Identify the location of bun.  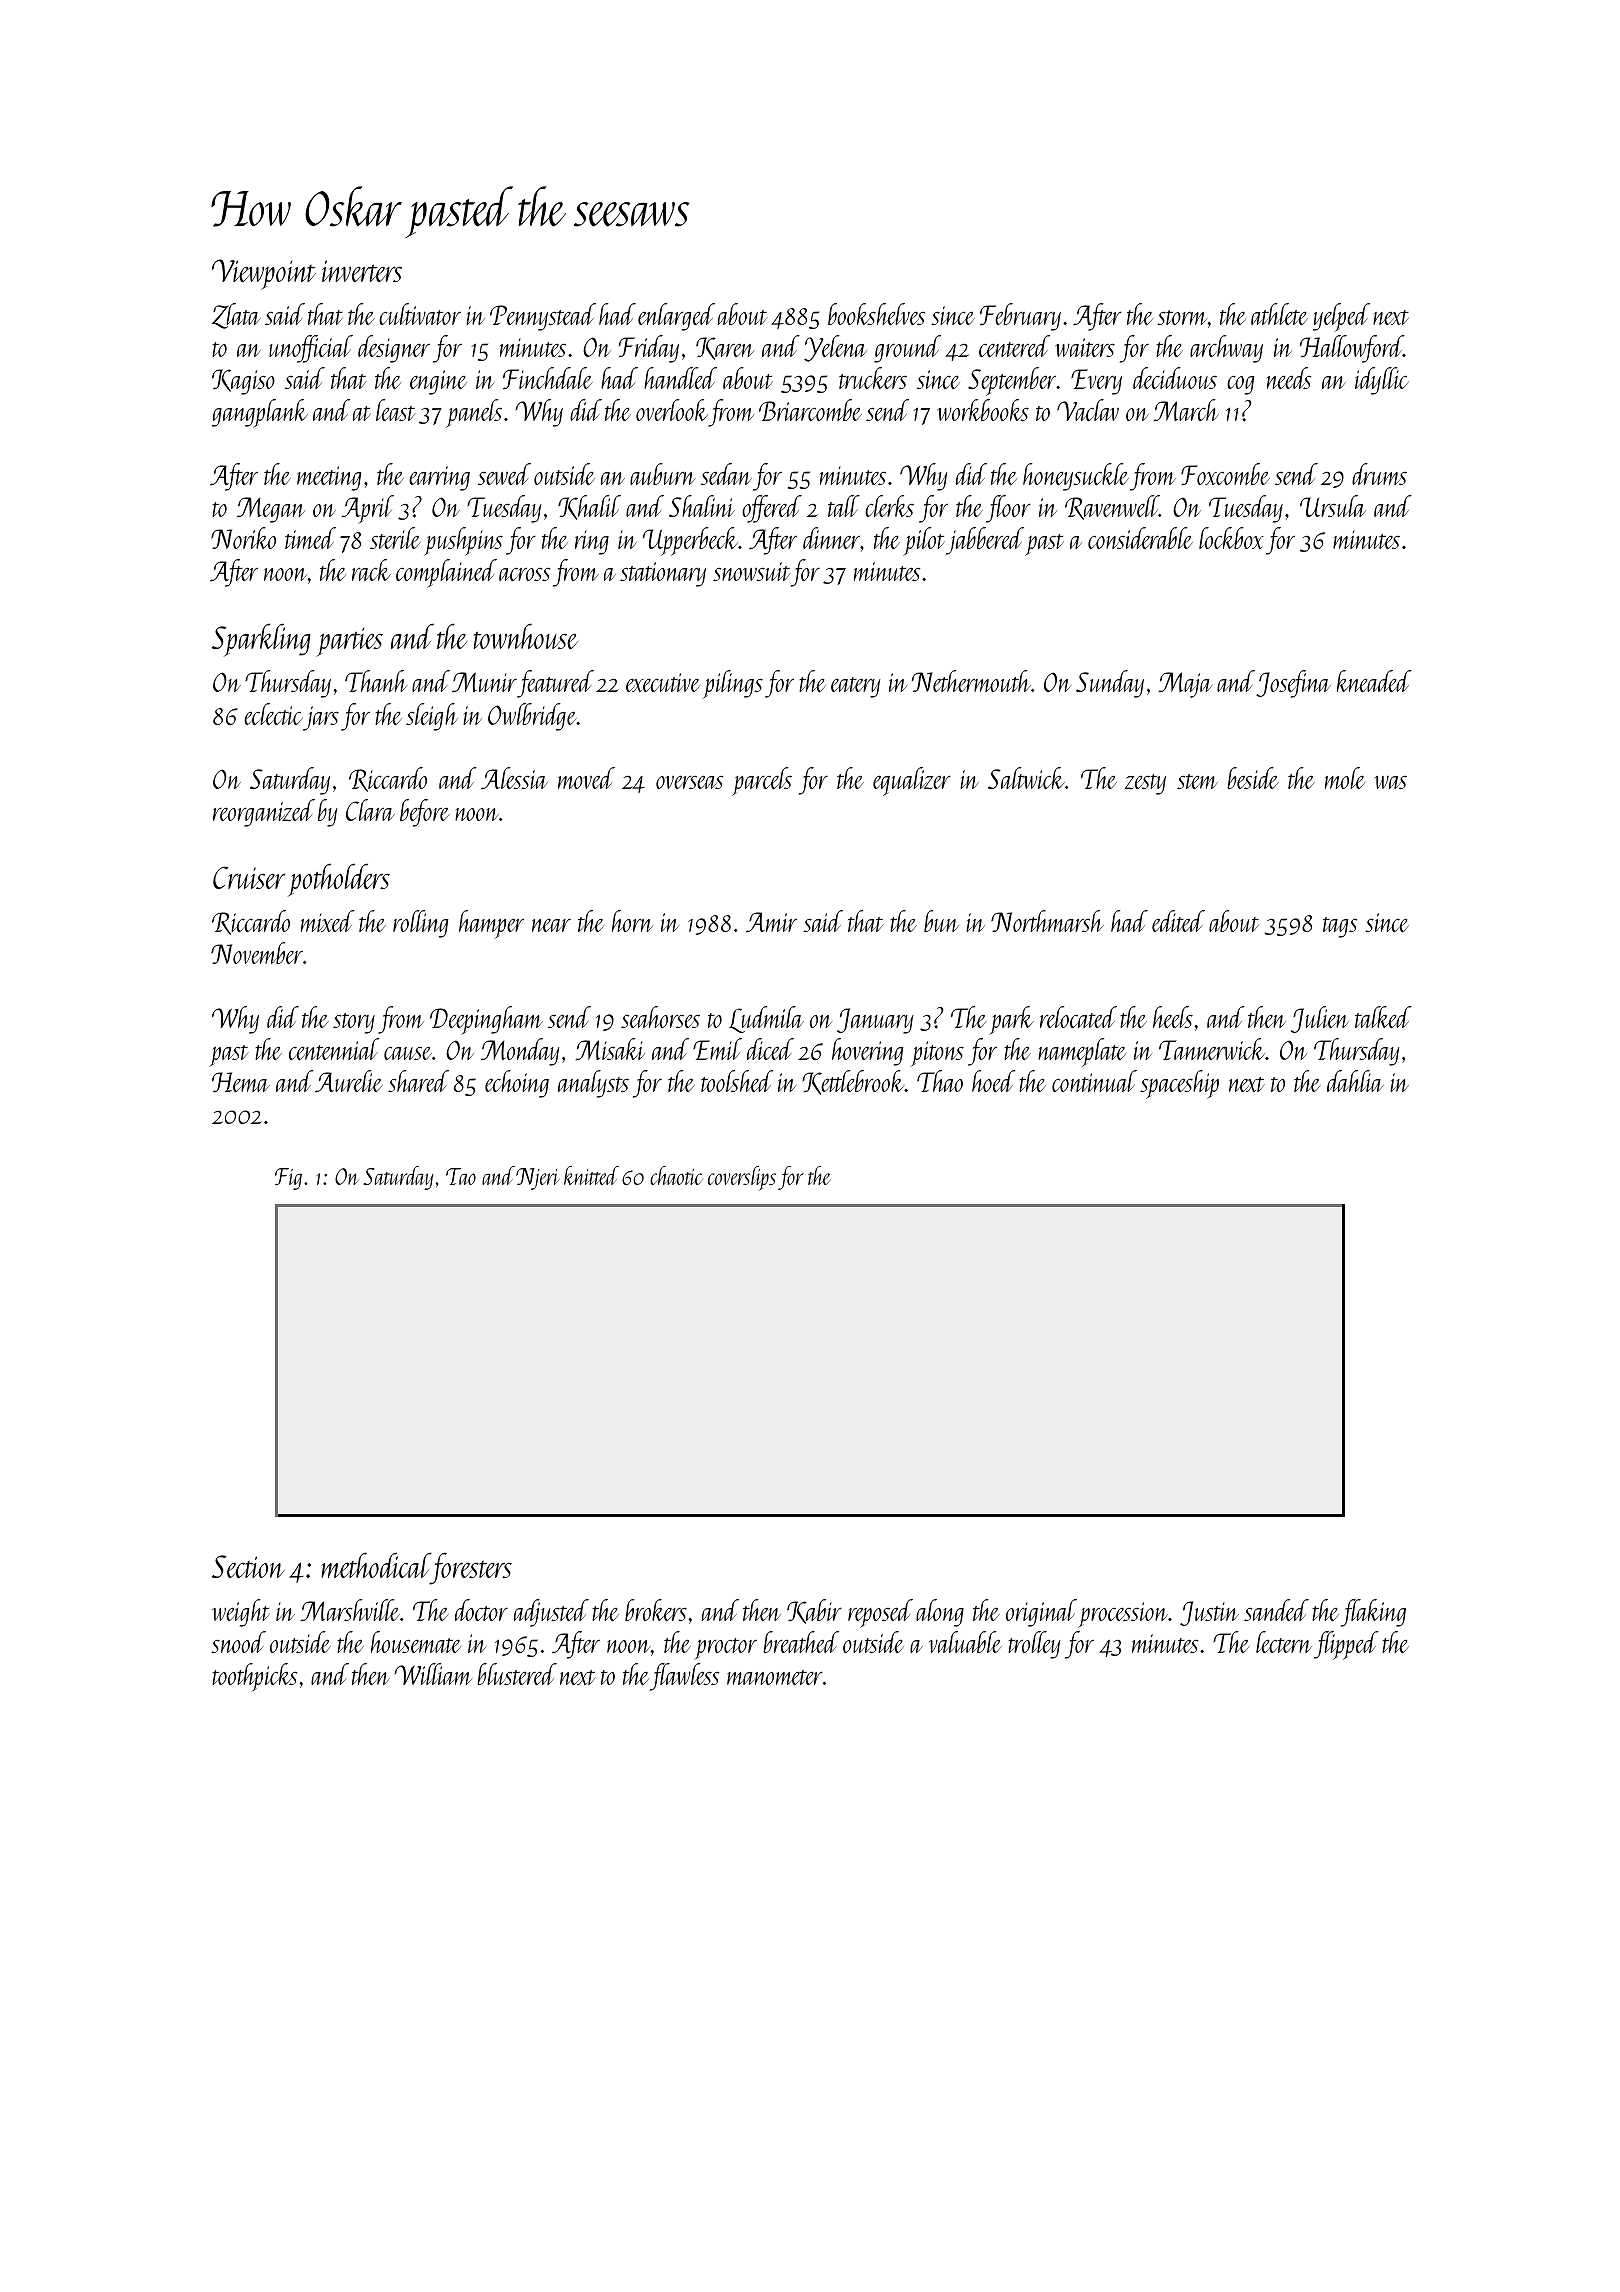
(941, 921).
